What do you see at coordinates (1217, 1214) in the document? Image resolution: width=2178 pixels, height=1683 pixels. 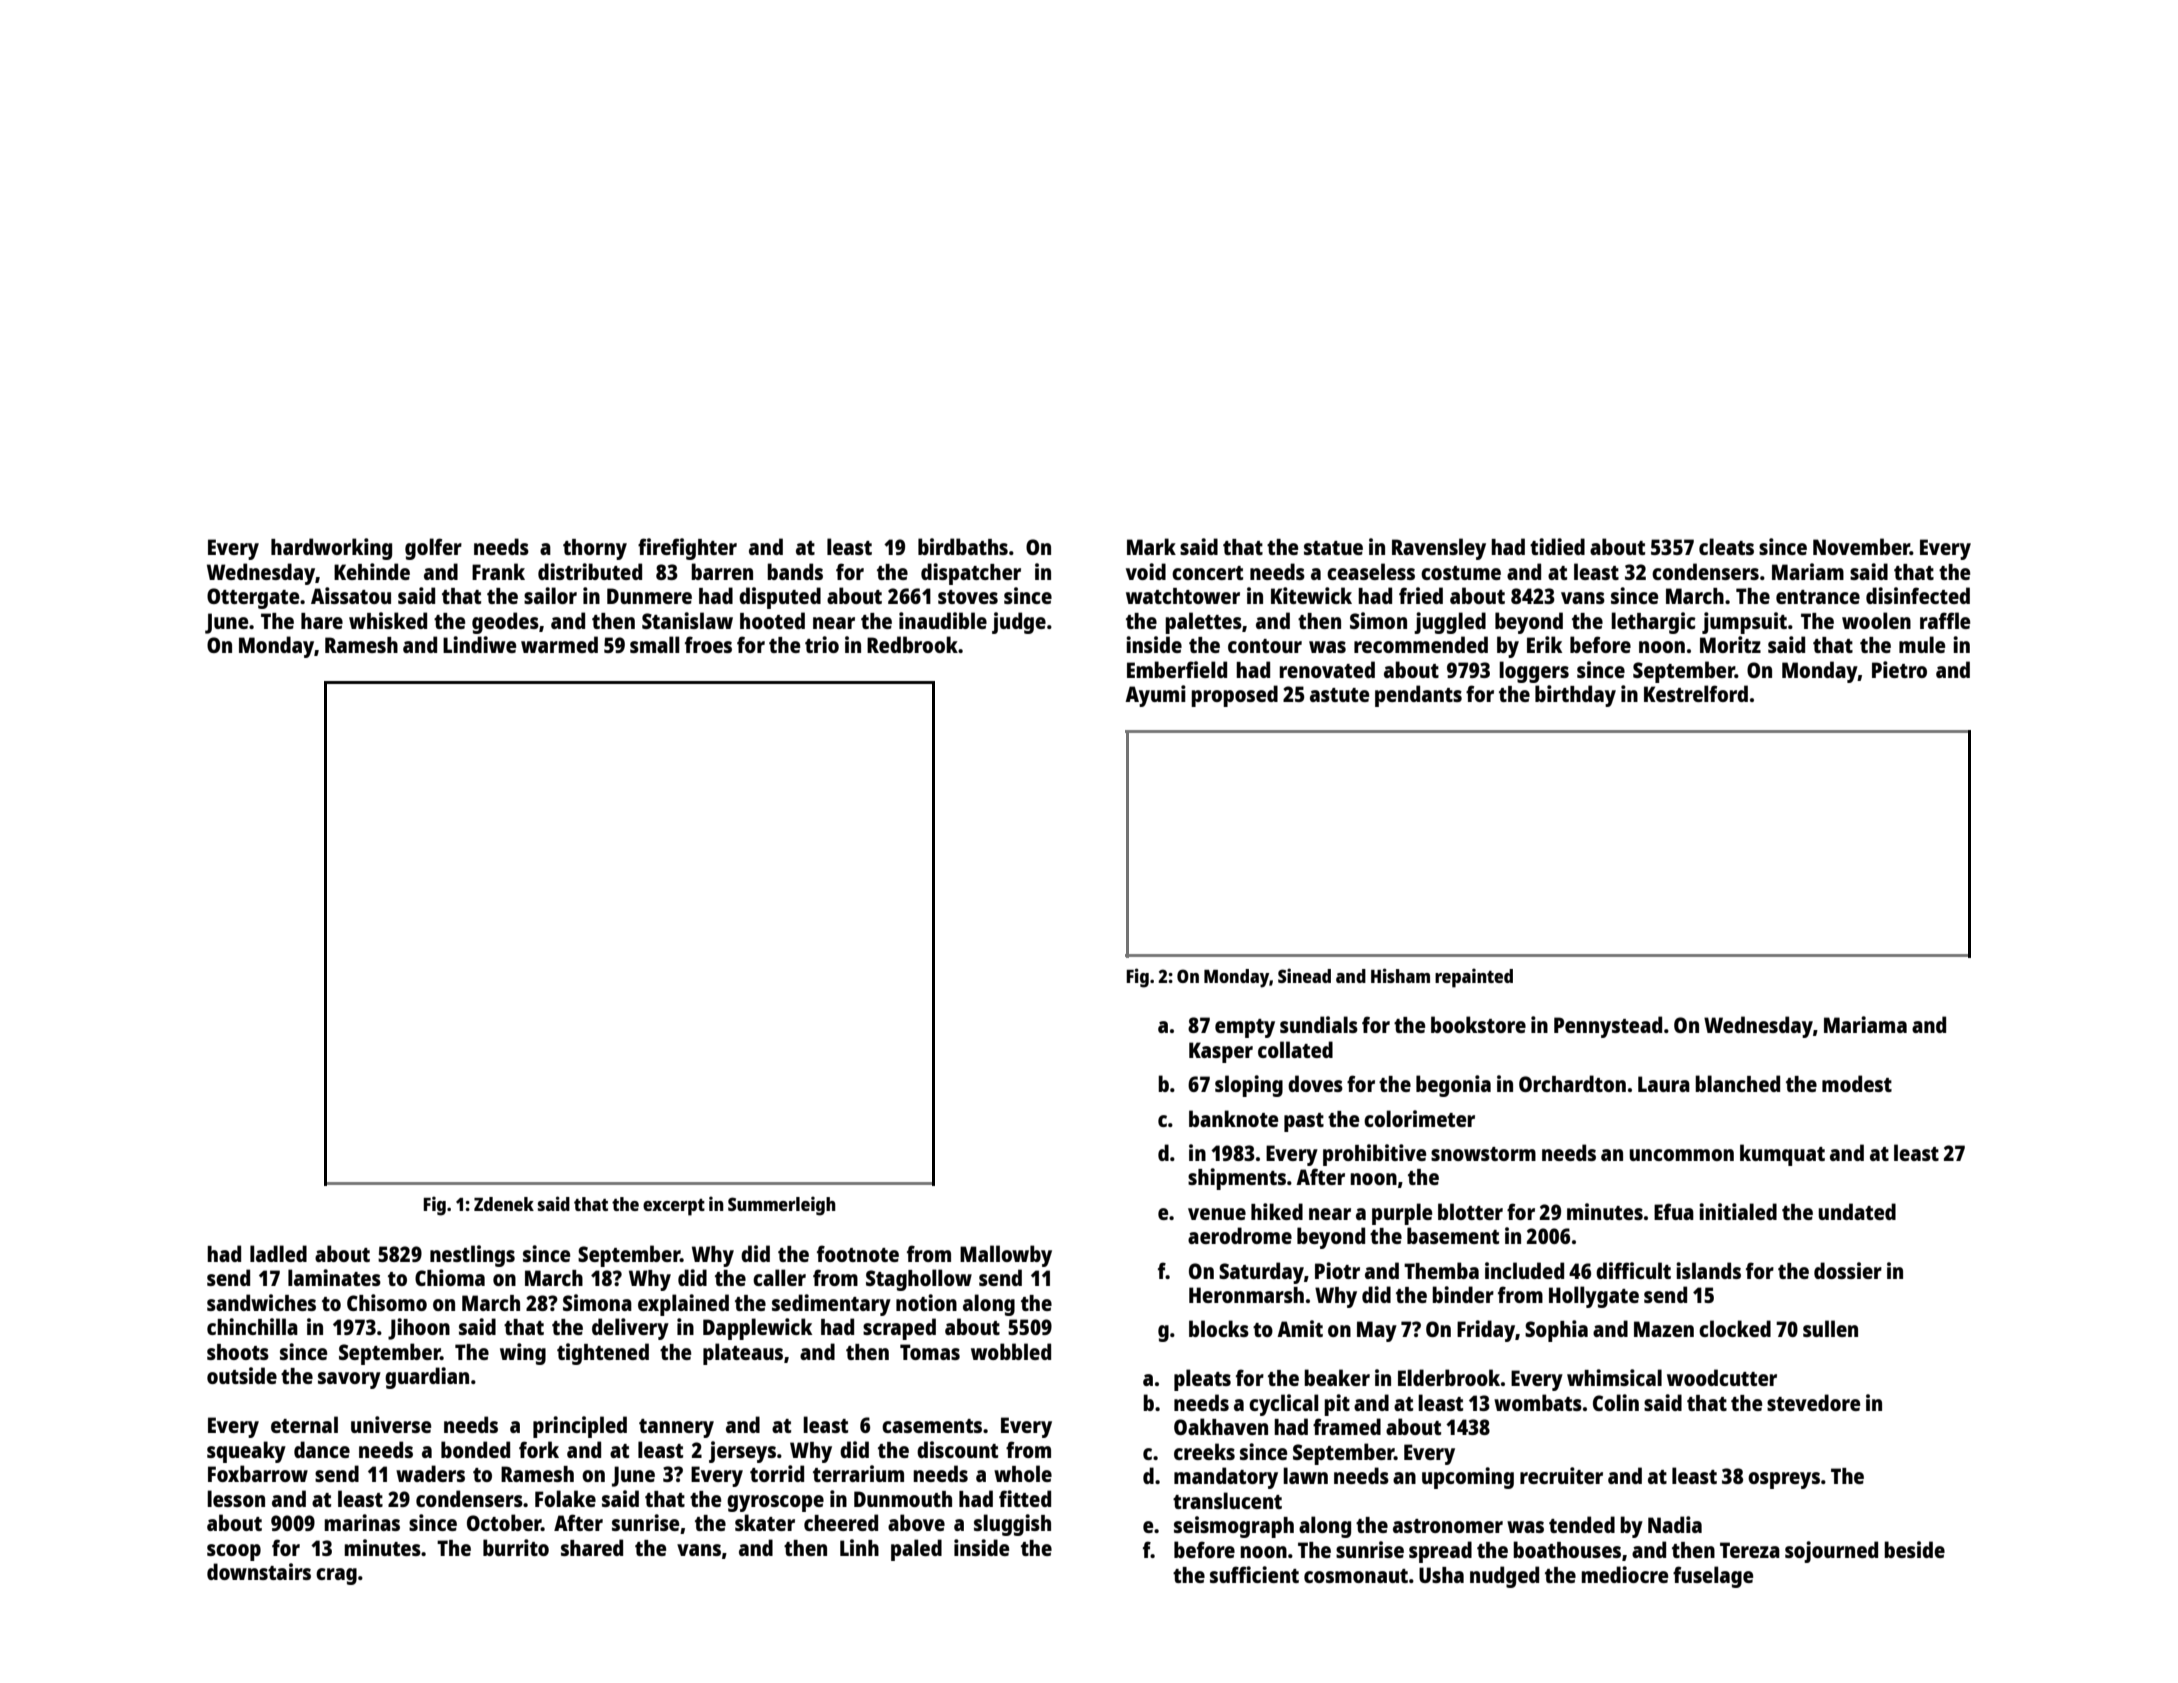 I see `venue` at bounding box center [1217, 1214].
